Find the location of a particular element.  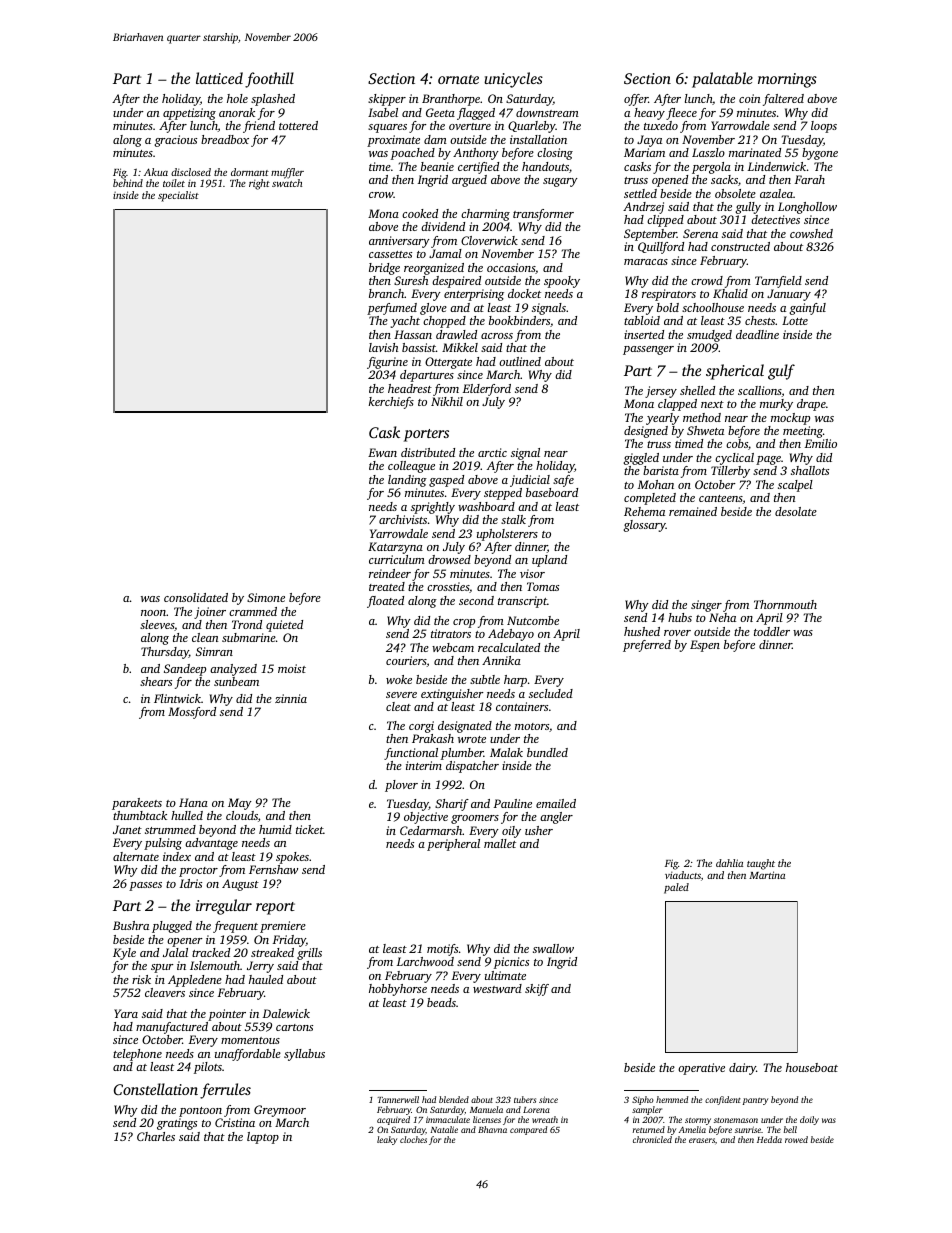

dam is located at coordinates (435, 139).
